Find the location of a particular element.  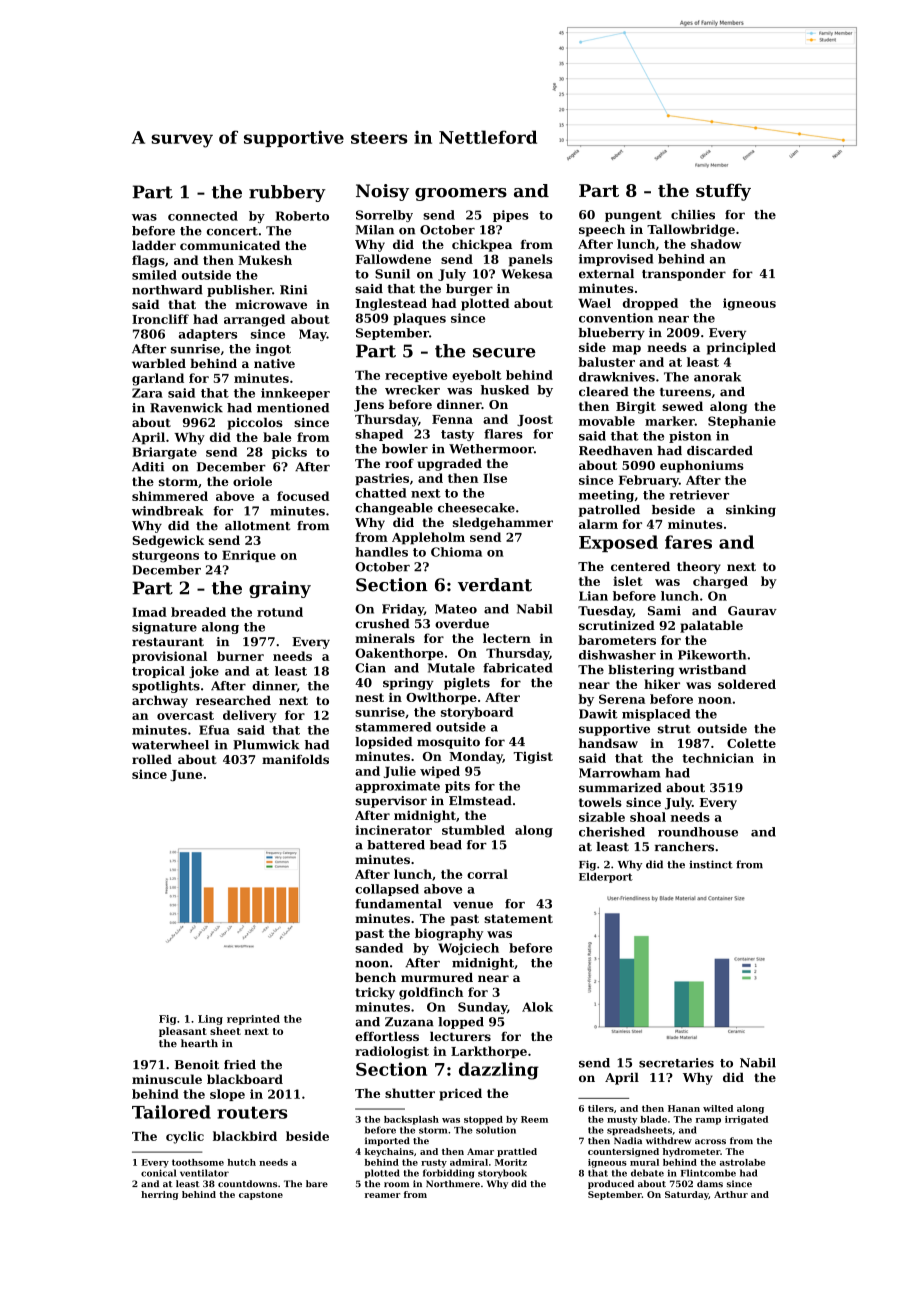

stumbled is located at coordinates (473, 830).
